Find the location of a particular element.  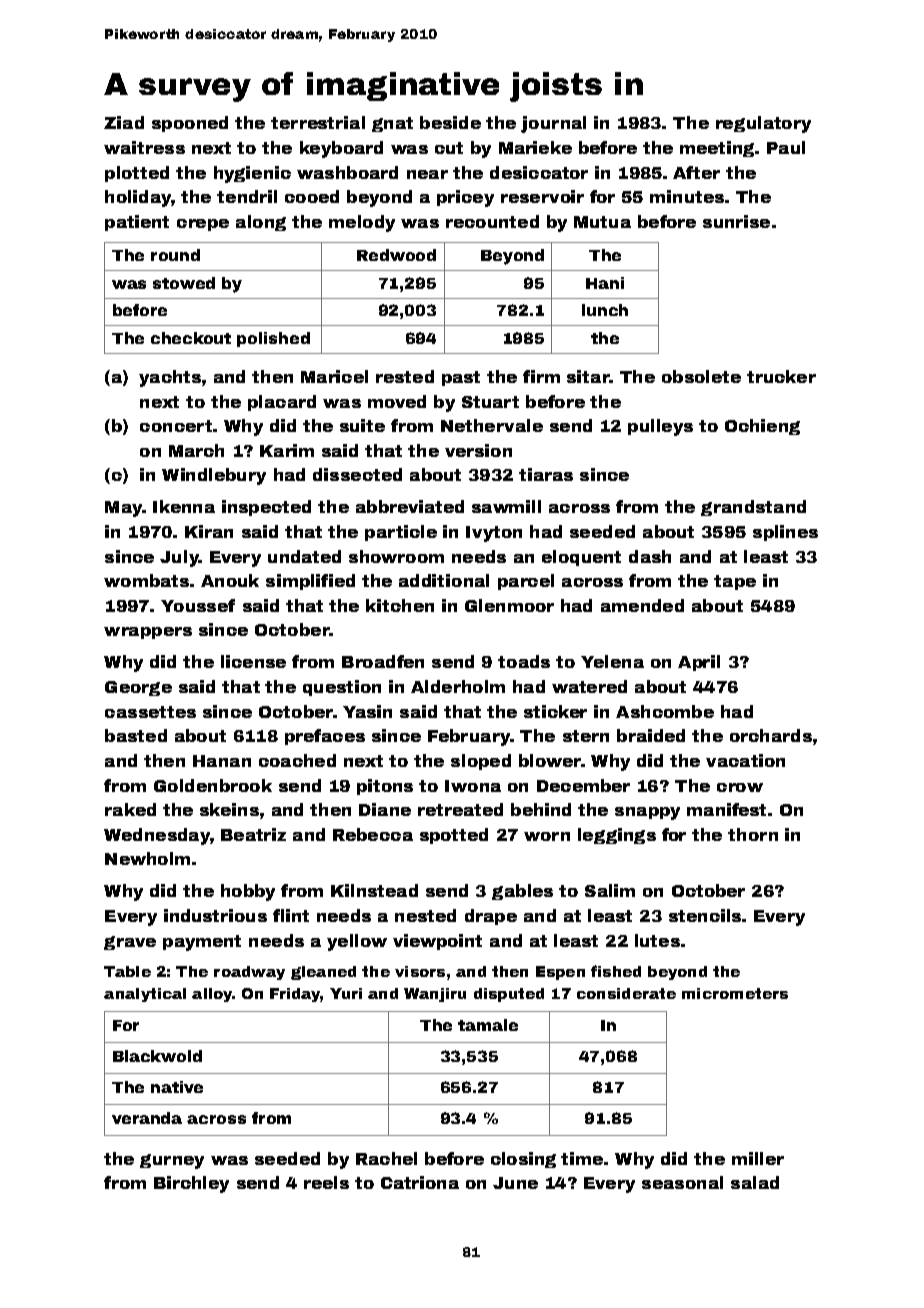

reels is located at coordinates (326, 1182).
